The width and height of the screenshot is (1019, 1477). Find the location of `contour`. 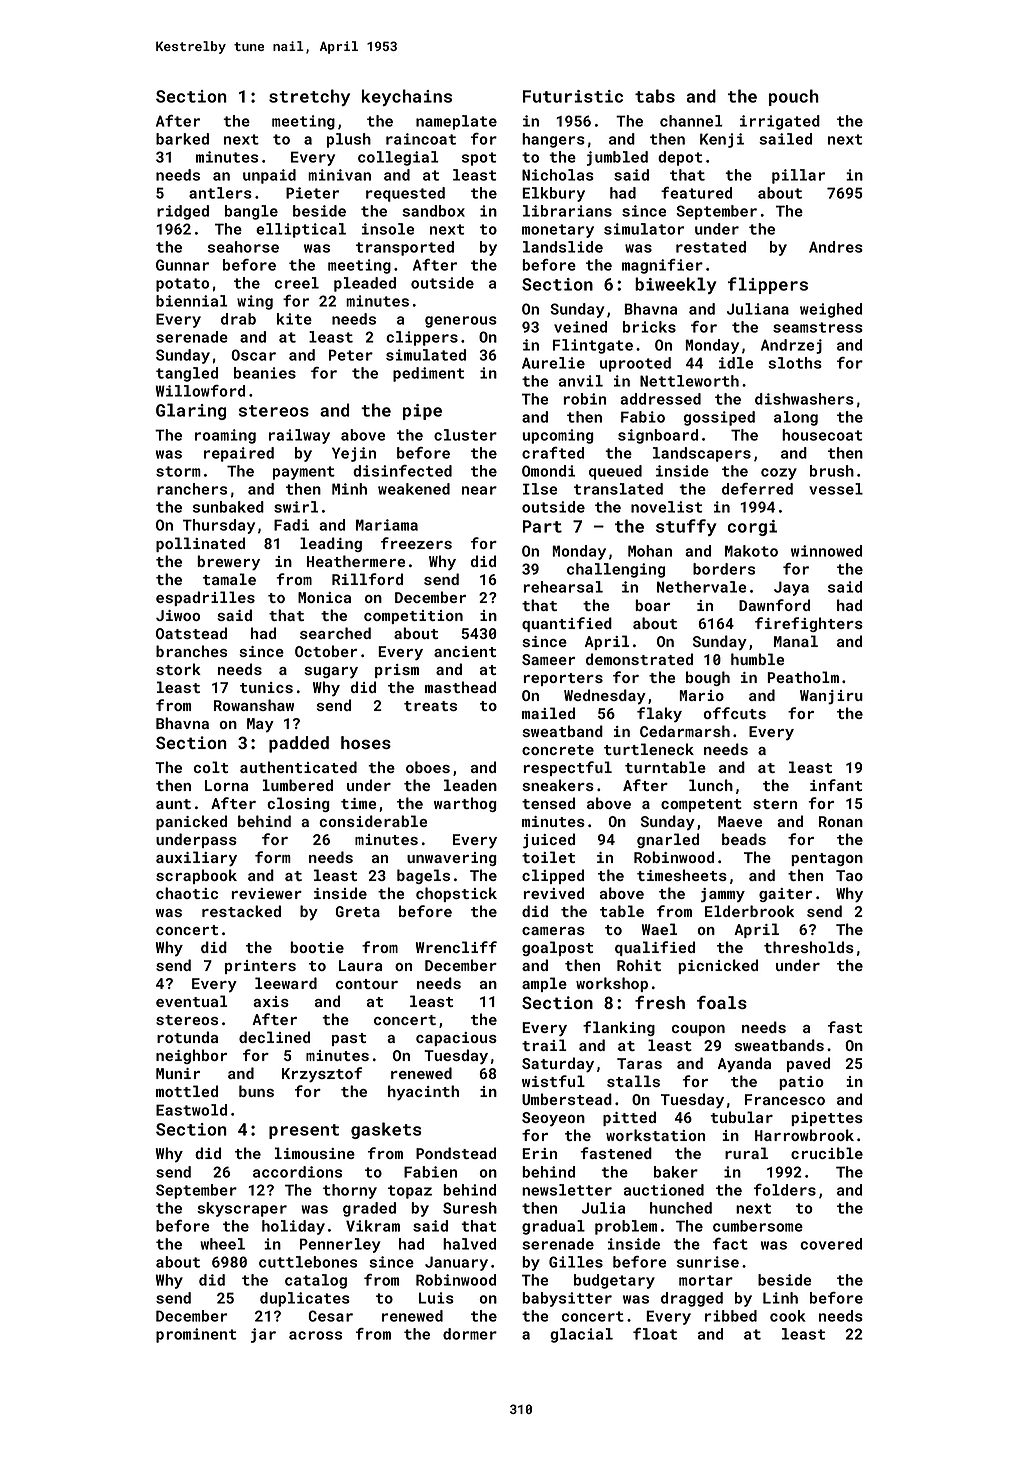

contour is located at coordinates (367, 984).
